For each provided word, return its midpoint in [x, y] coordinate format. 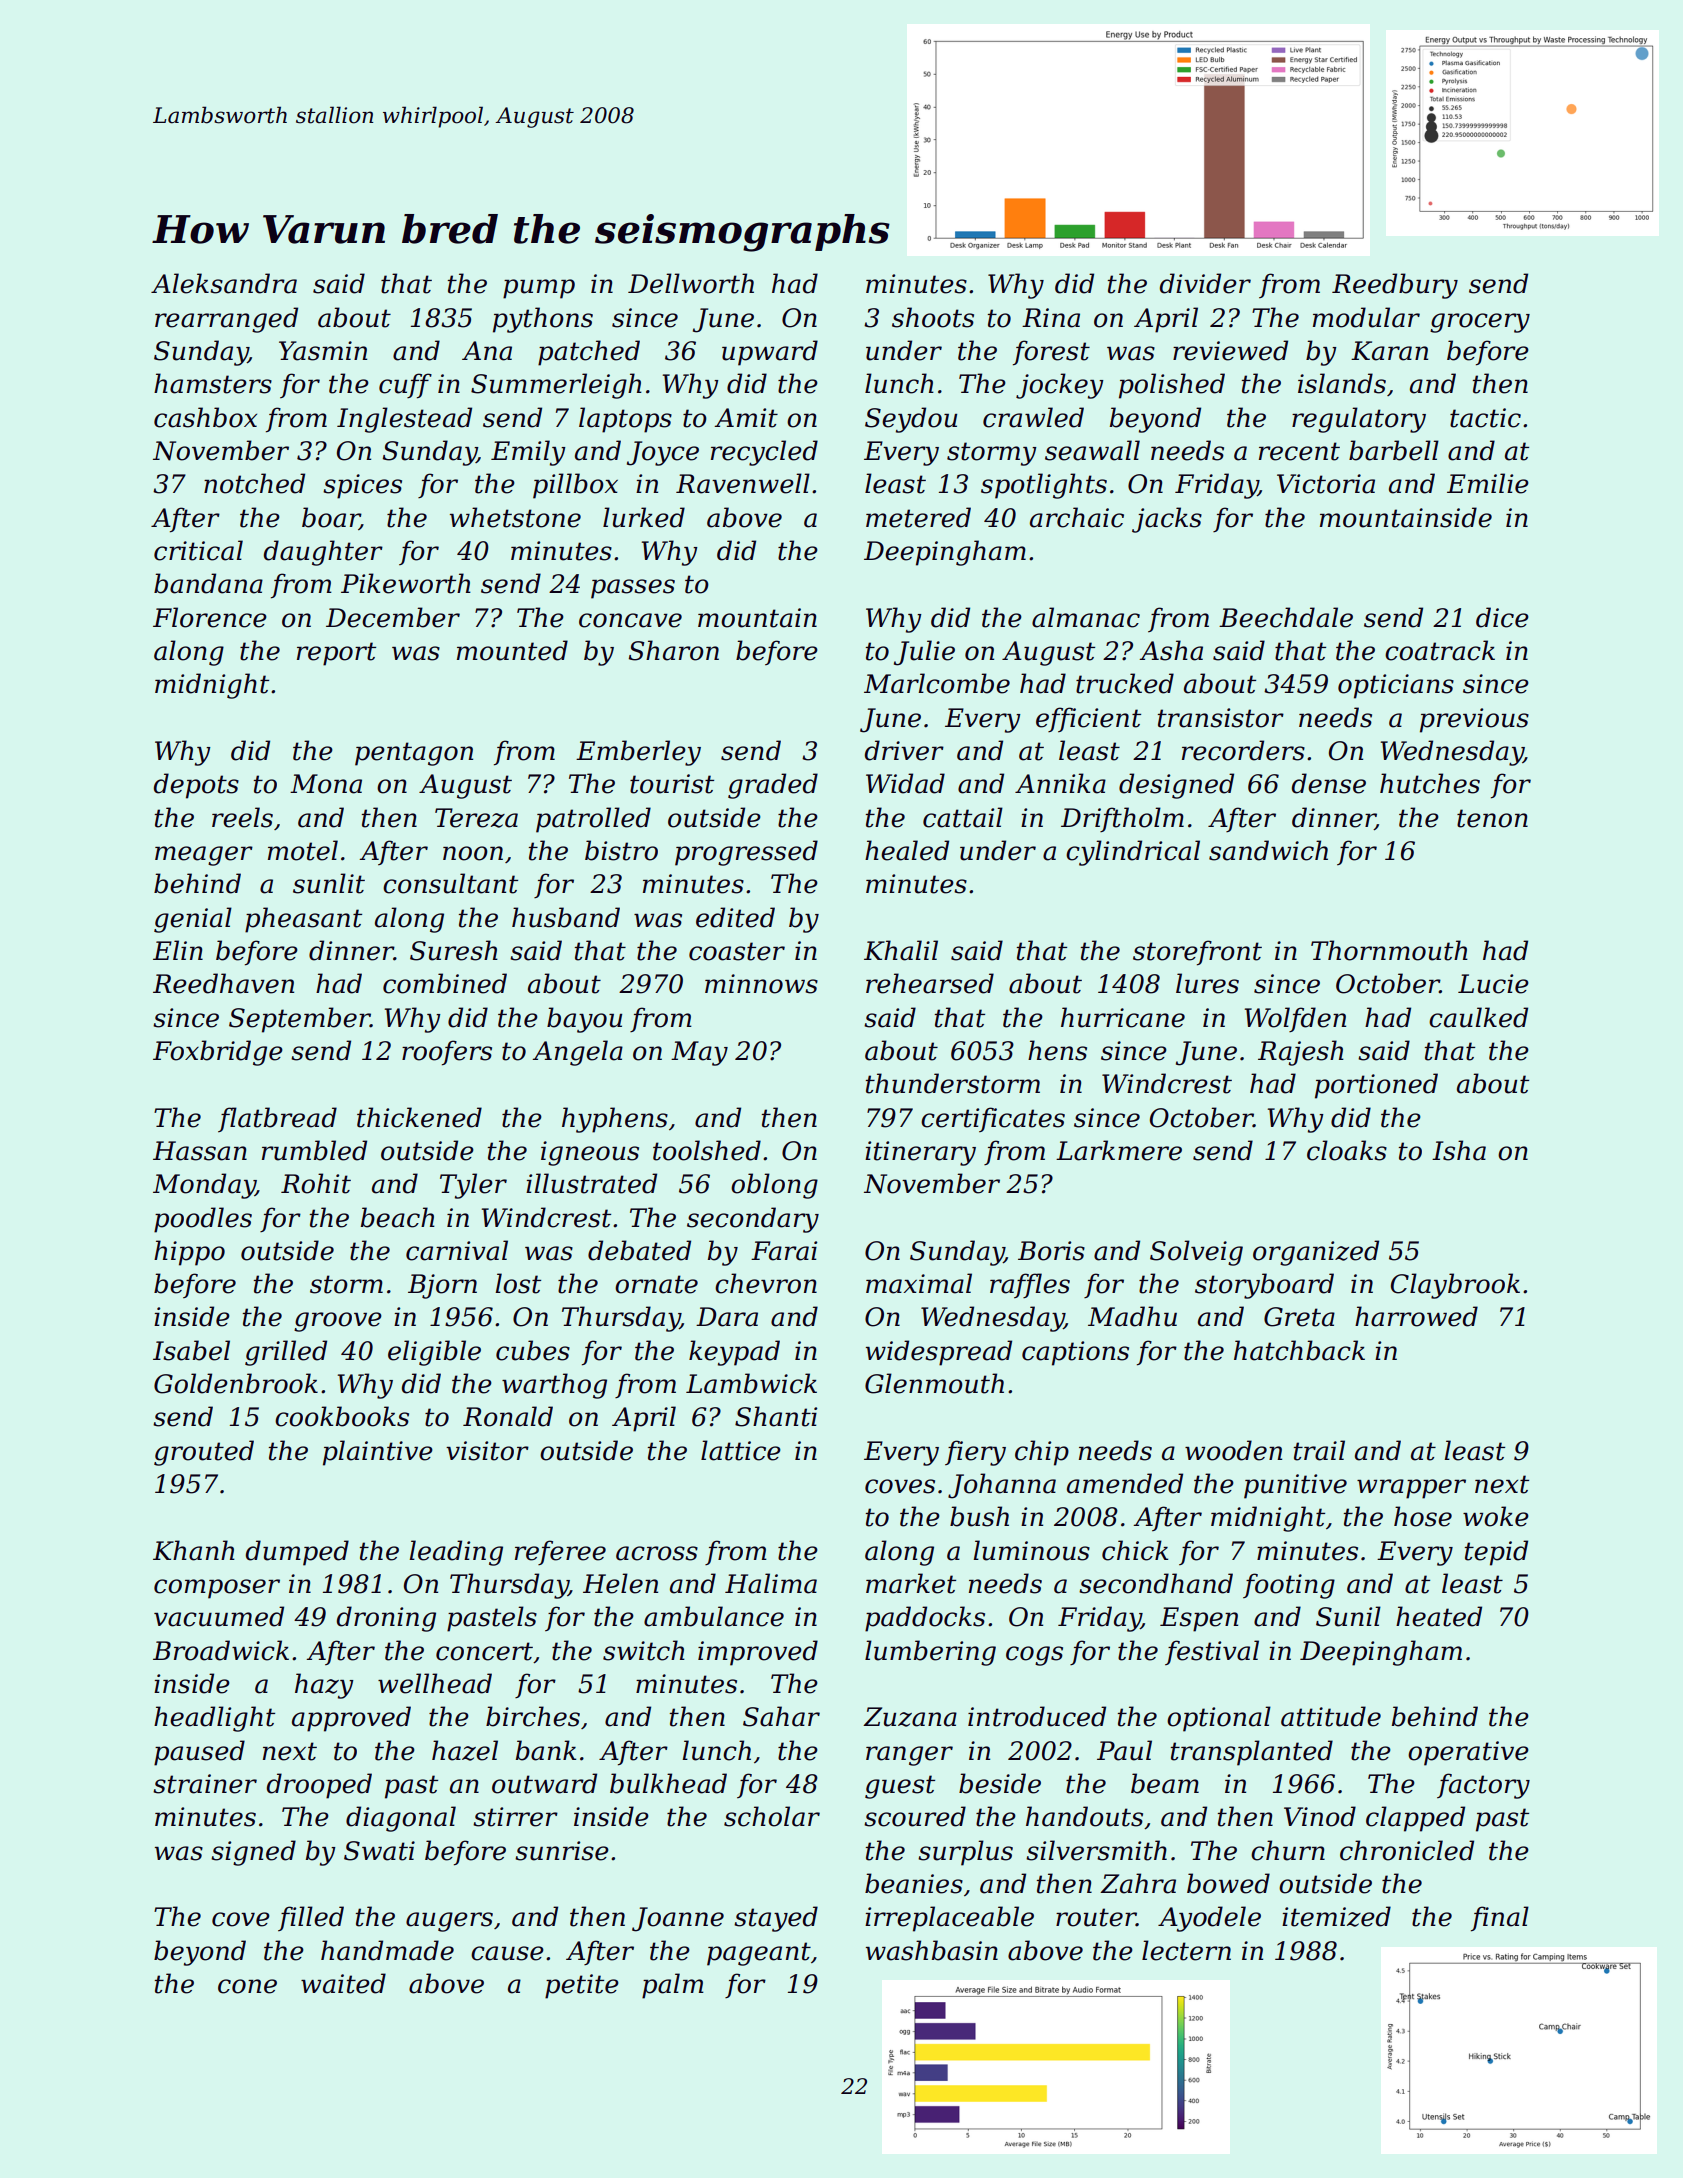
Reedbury [1395, 286]
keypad [734, 1353]
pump [539, 289]
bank [546, 1750]
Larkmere [1119, 1150]
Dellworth [691, 283]
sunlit [329, 883]
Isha [1459, 1150]
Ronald [508, 1416]
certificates [993, 1119]
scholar [772, 1816]
